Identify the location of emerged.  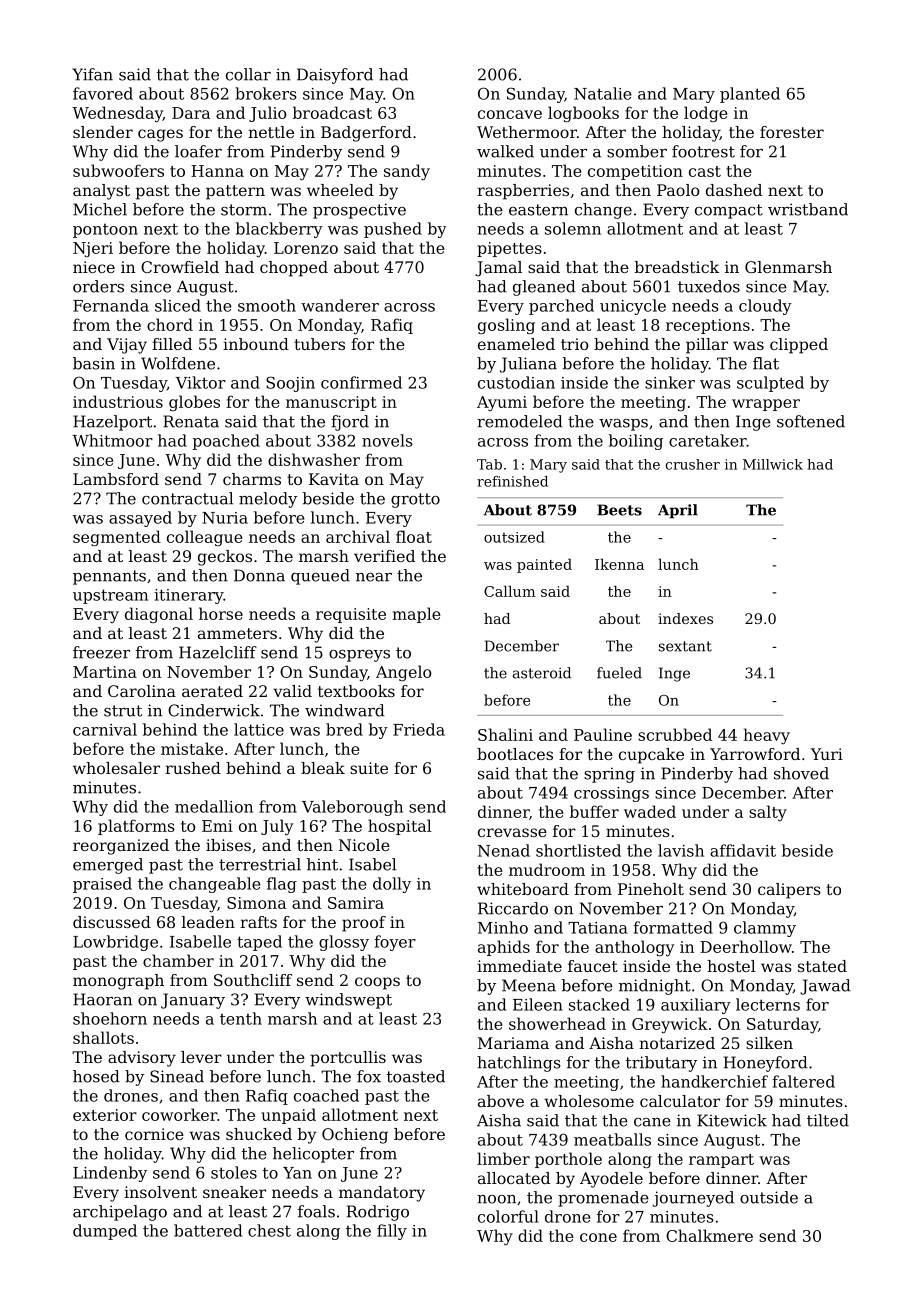
(108, 866).
